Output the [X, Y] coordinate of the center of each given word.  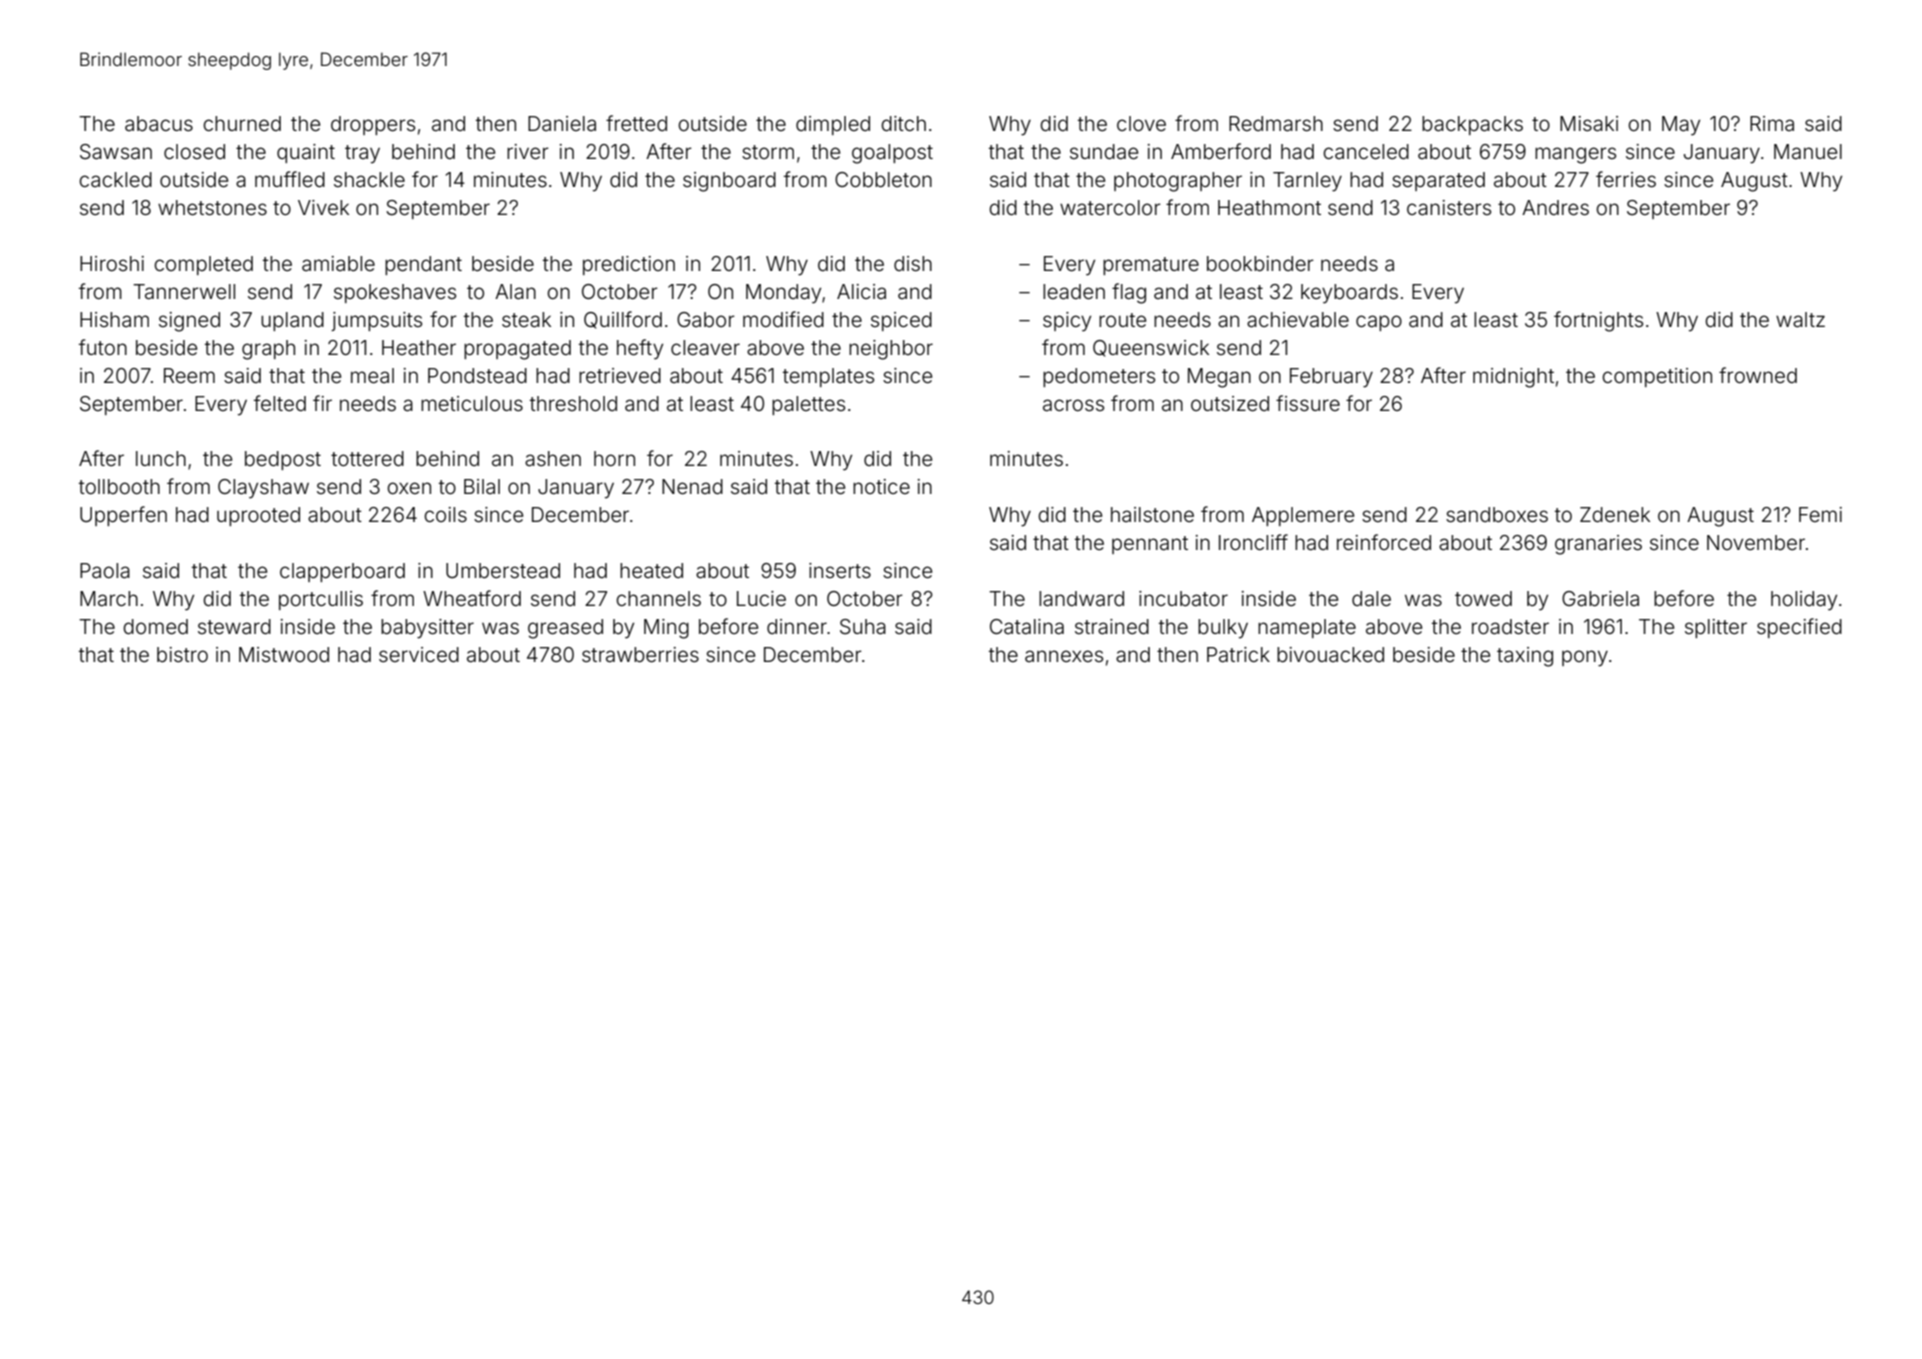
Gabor [706, 319]
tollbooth [119, 486]
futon [102, 347]
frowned [1758, 375]
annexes [1064, 656]
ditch [903, 123]
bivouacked [1330, 654]
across [1073, 405]
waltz [1800, 319]
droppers [373, 125]
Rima [1772, 123]
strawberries [640, 654]
